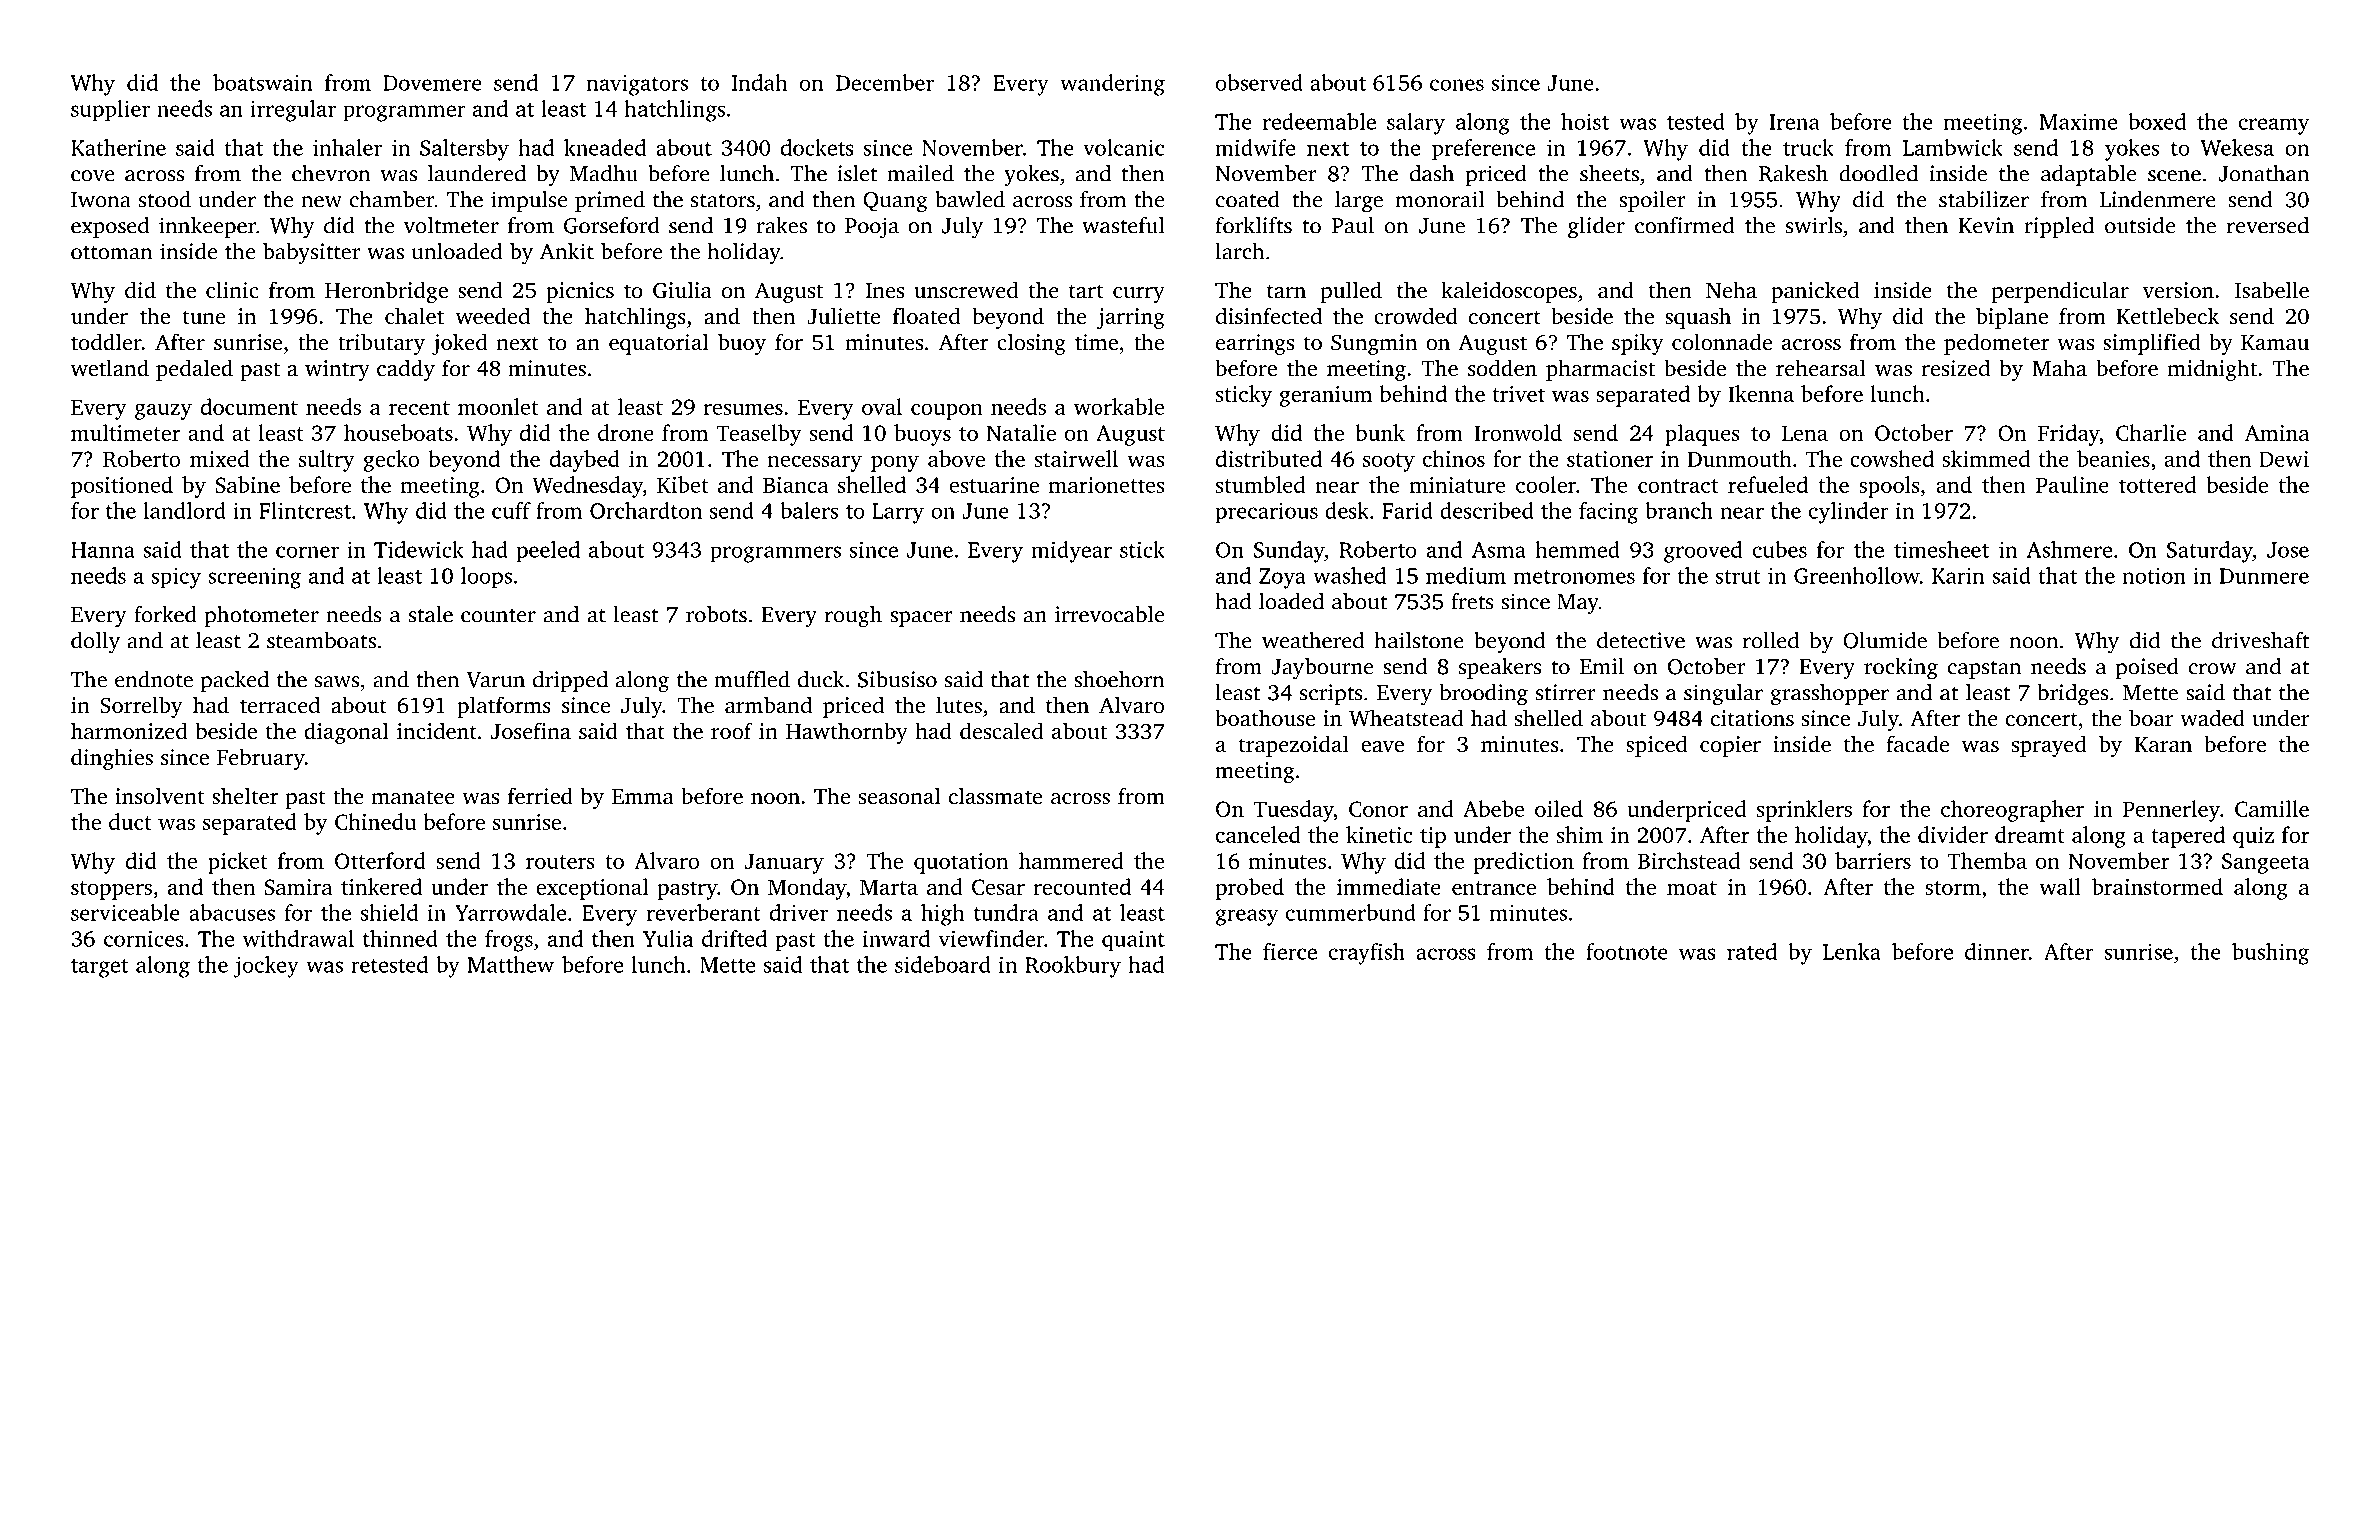 This document has height=1540, width=2380. Describe the element at coordinates (2078, 121) in the document. I see `Maxime` at that location.
